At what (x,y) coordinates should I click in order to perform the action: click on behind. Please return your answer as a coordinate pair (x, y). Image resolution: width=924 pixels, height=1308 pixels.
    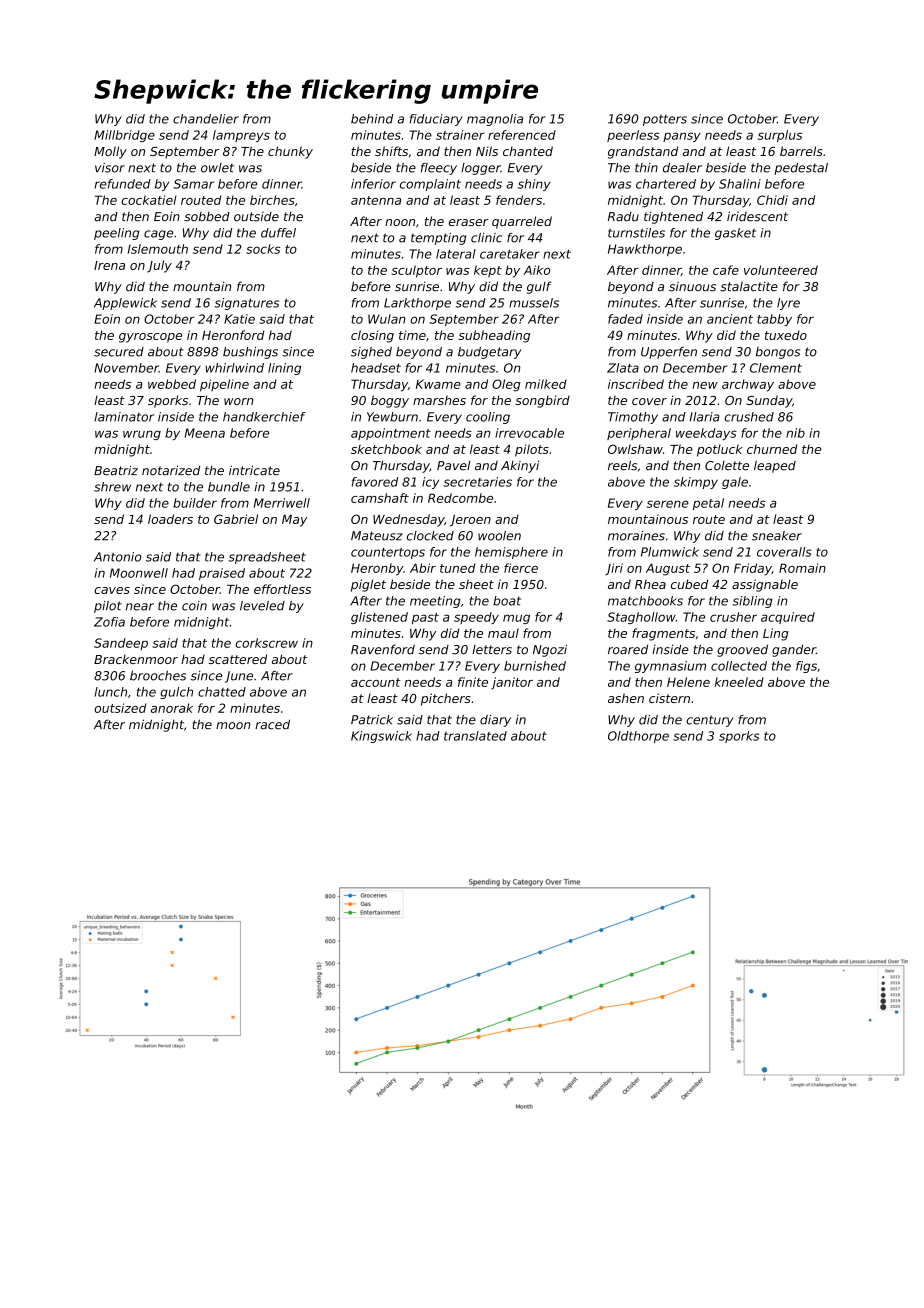
    Looking at the image, I should click on (372, 119).
